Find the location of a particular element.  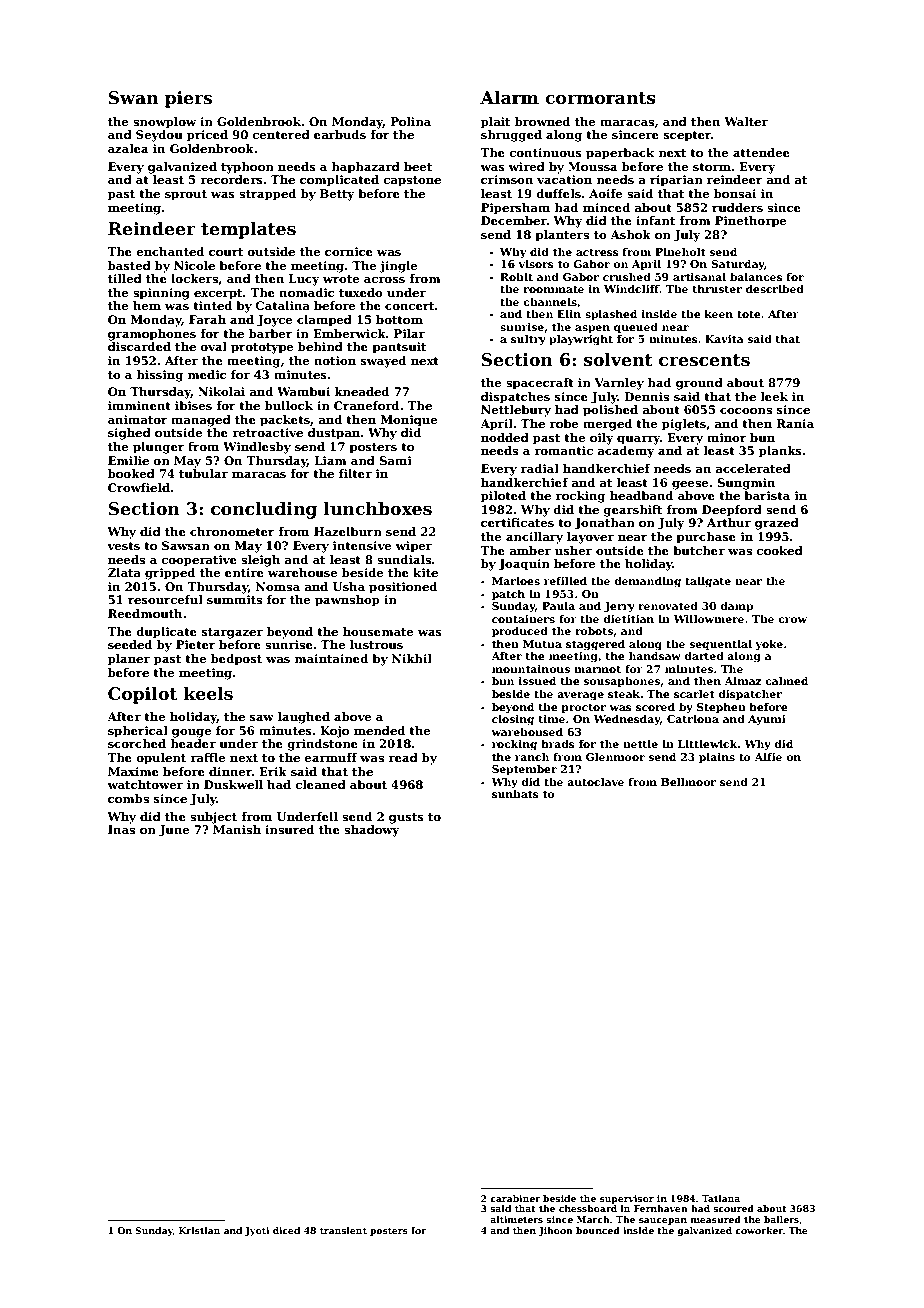

Jihoon is located at coordinates (555, 1231).
